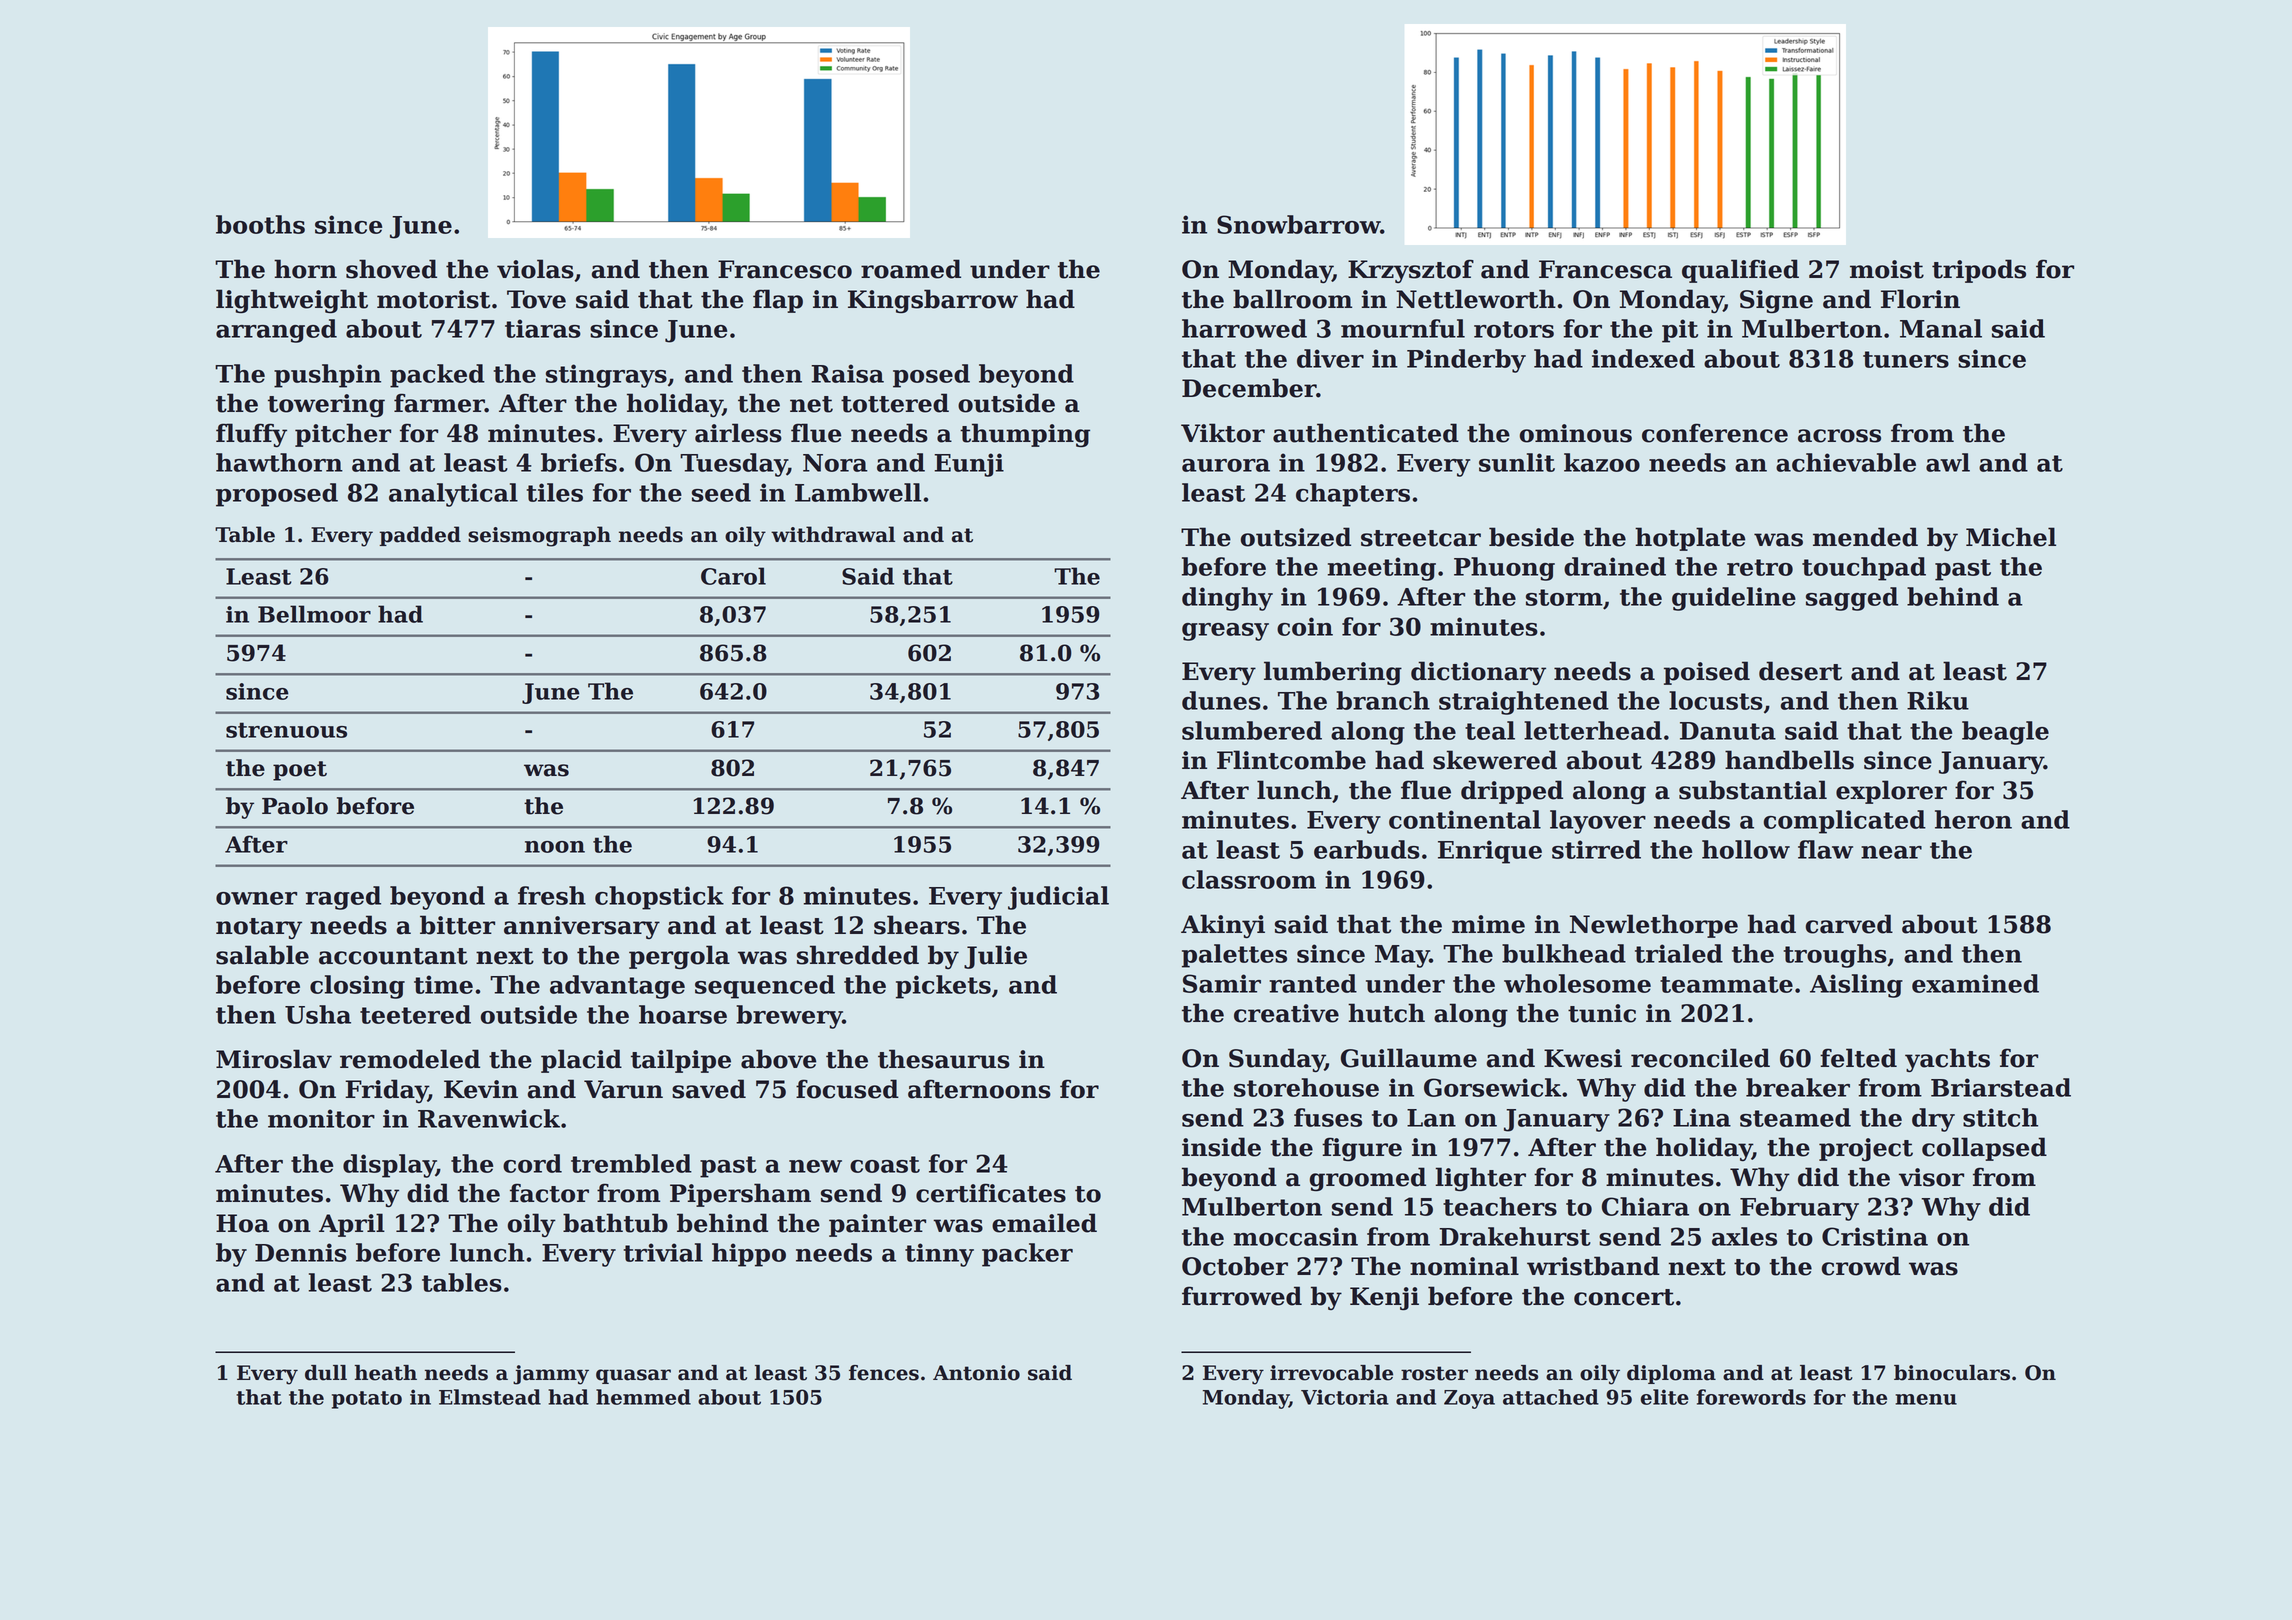 Image resolution: width=2292 pixels, height=1620 pixels. Describe the element at coordinates (1690, 539) in the page. I see `hotplate` at that location.
